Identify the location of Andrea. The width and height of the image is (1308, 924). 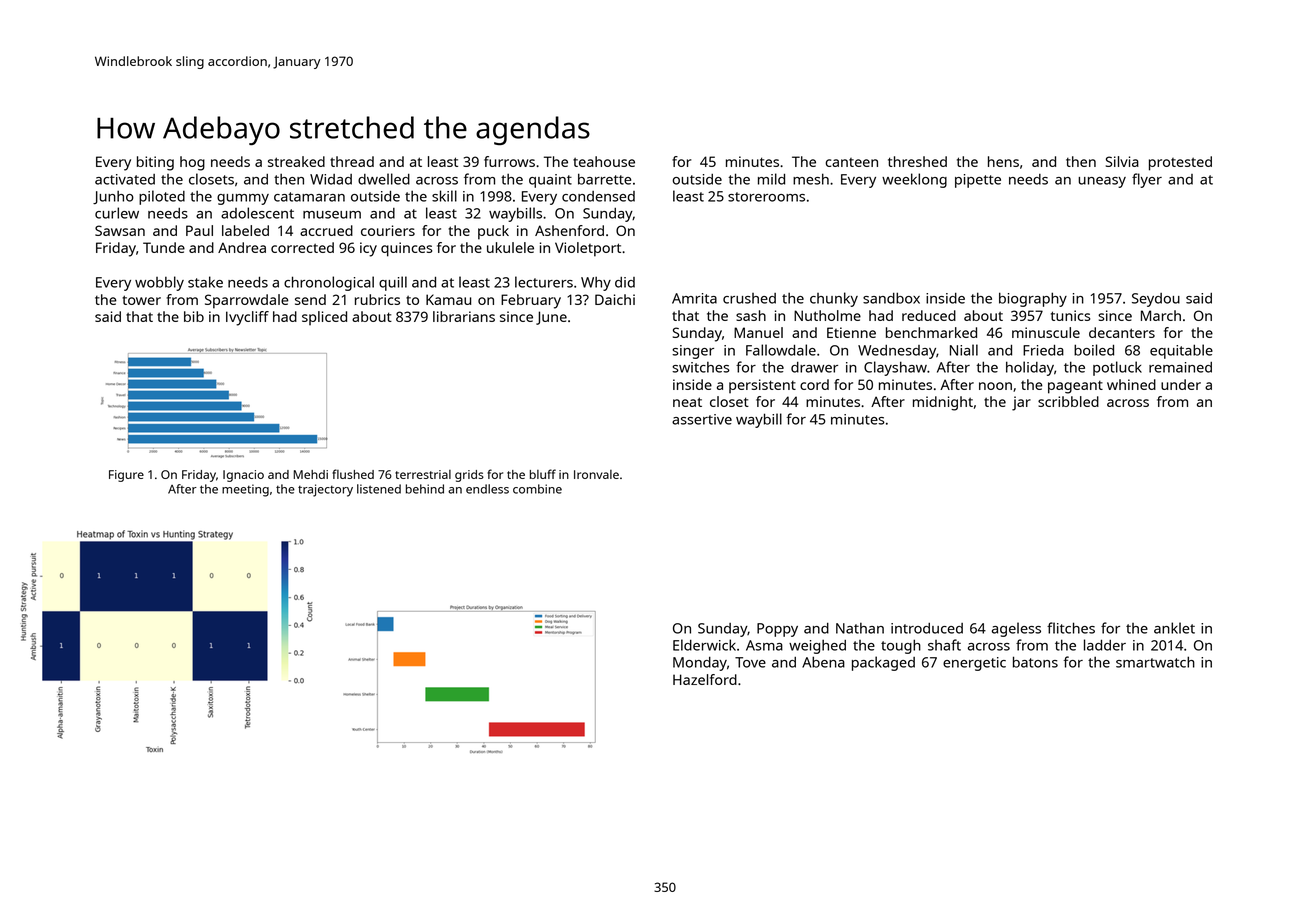
(242, 247).
